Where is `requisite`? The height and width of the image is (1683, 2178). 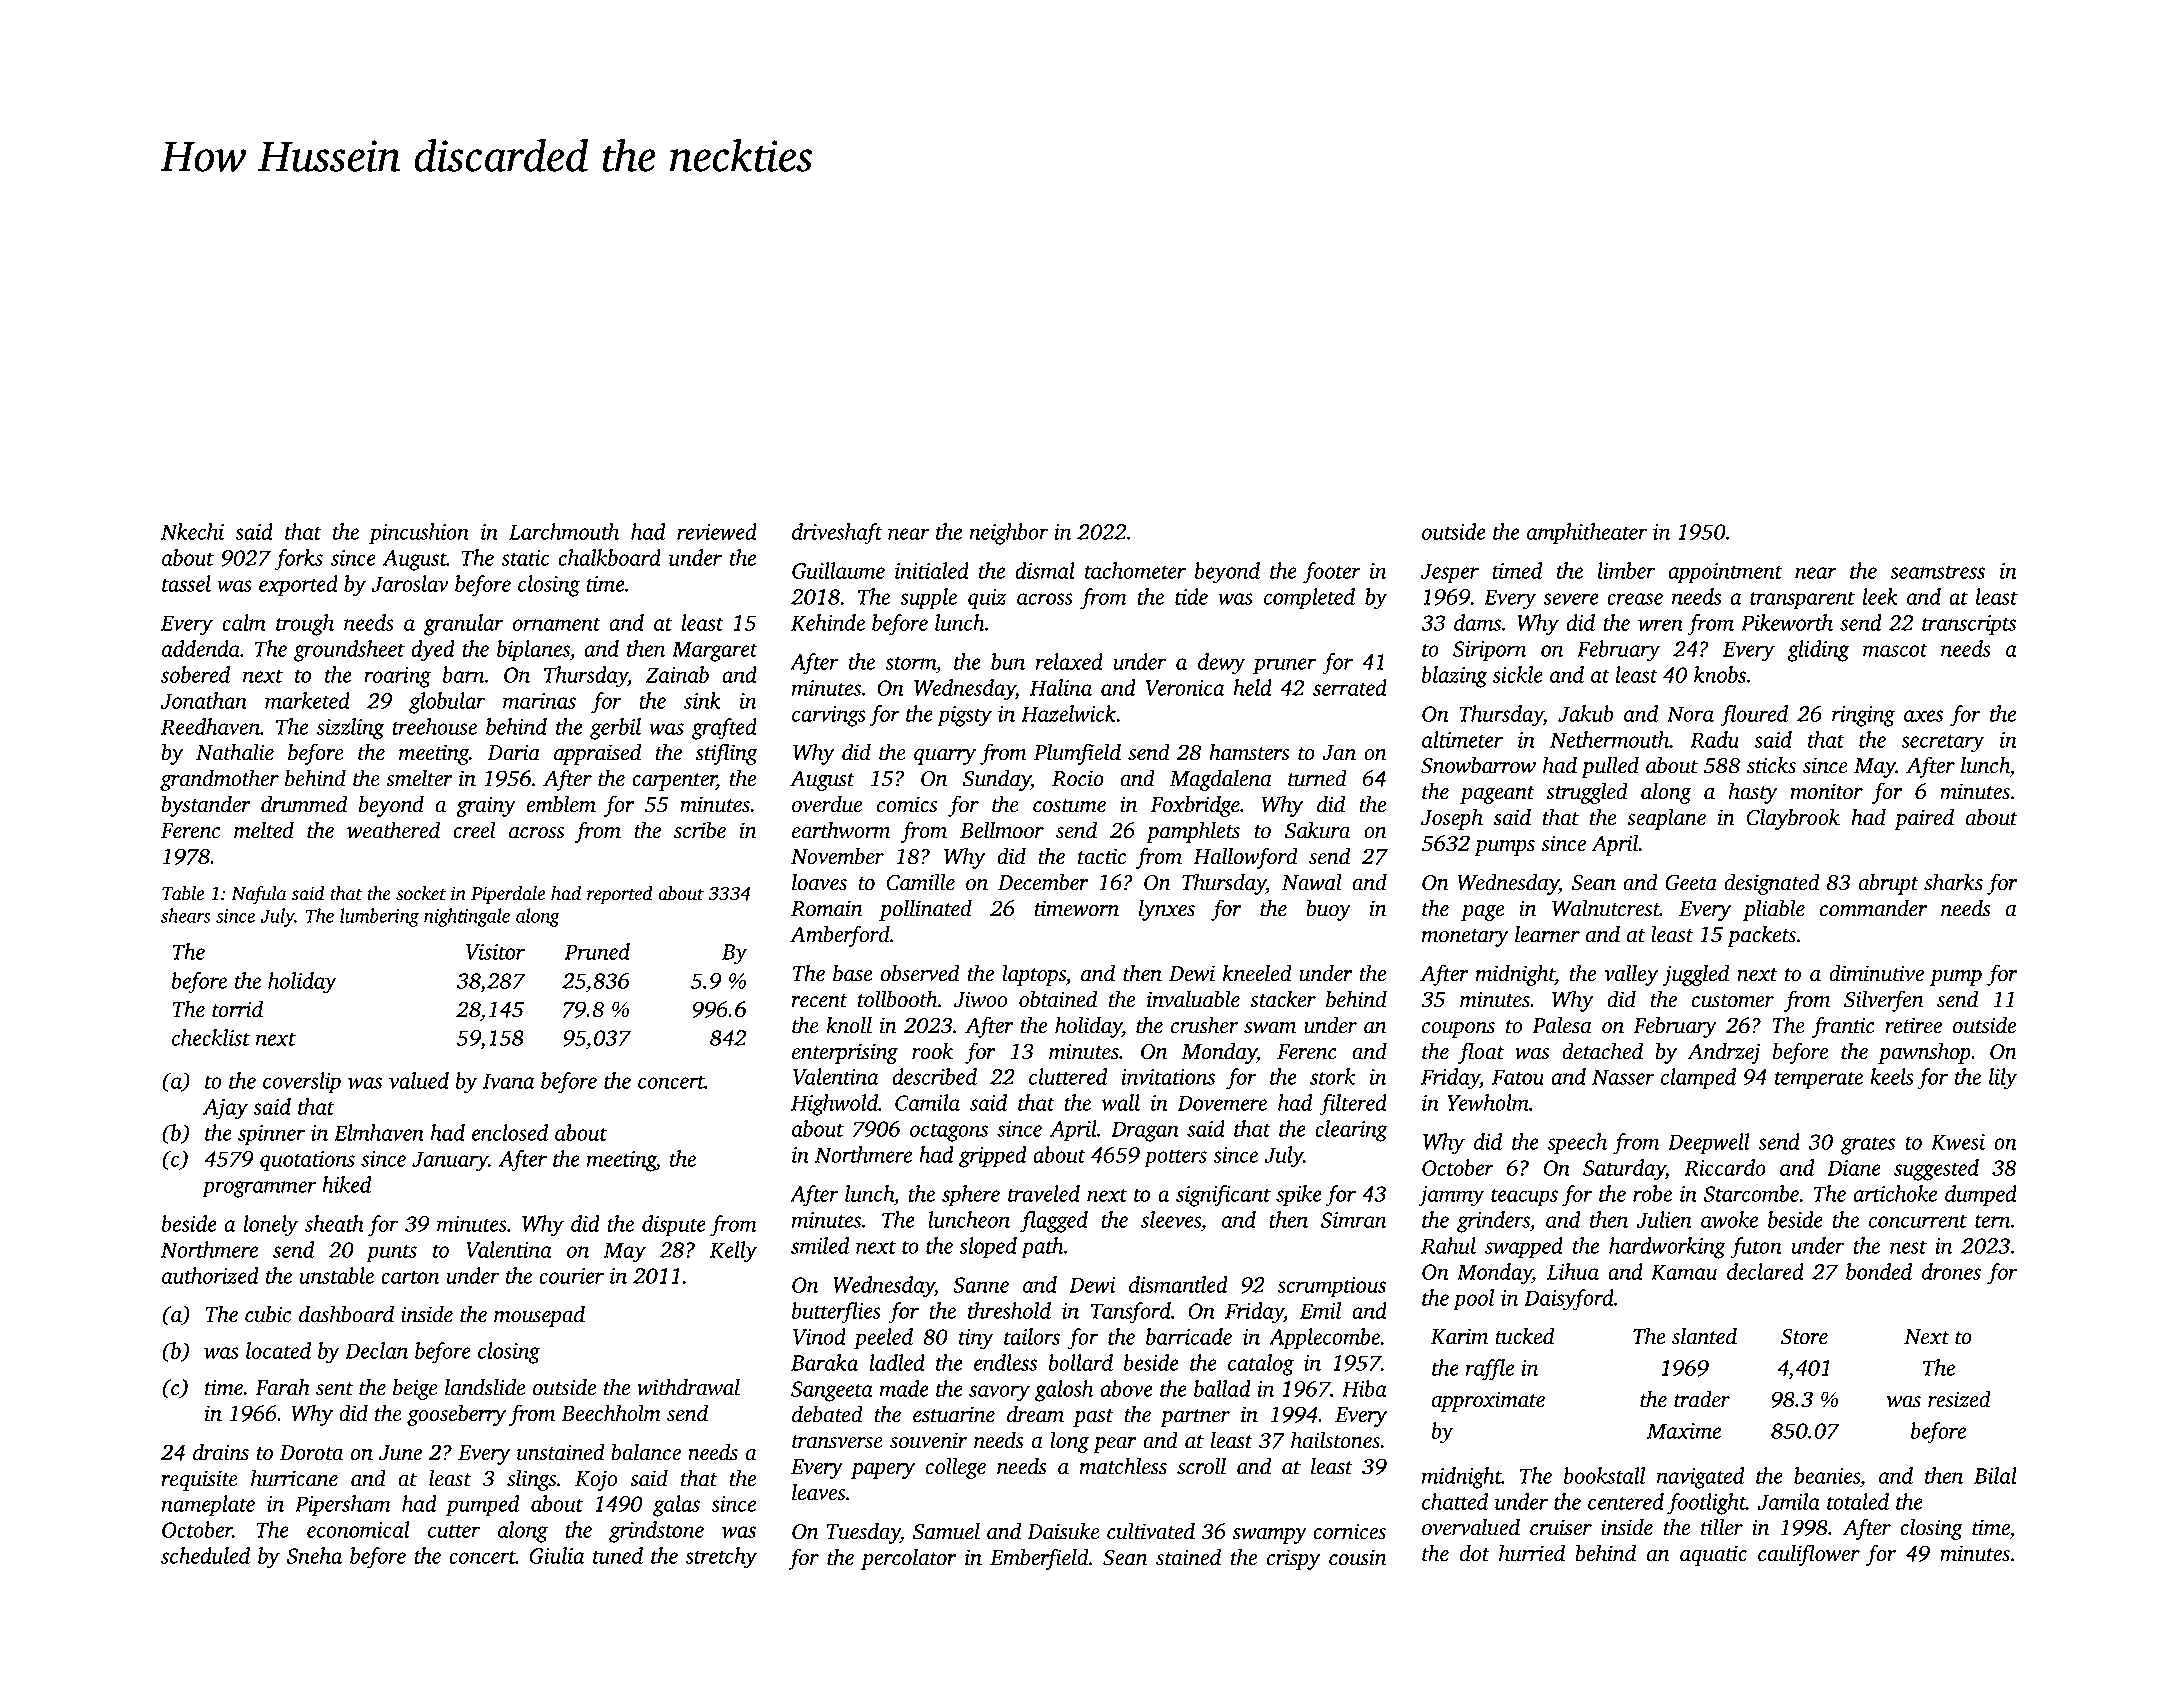 requisite is located at coordinates (199, 1480).
